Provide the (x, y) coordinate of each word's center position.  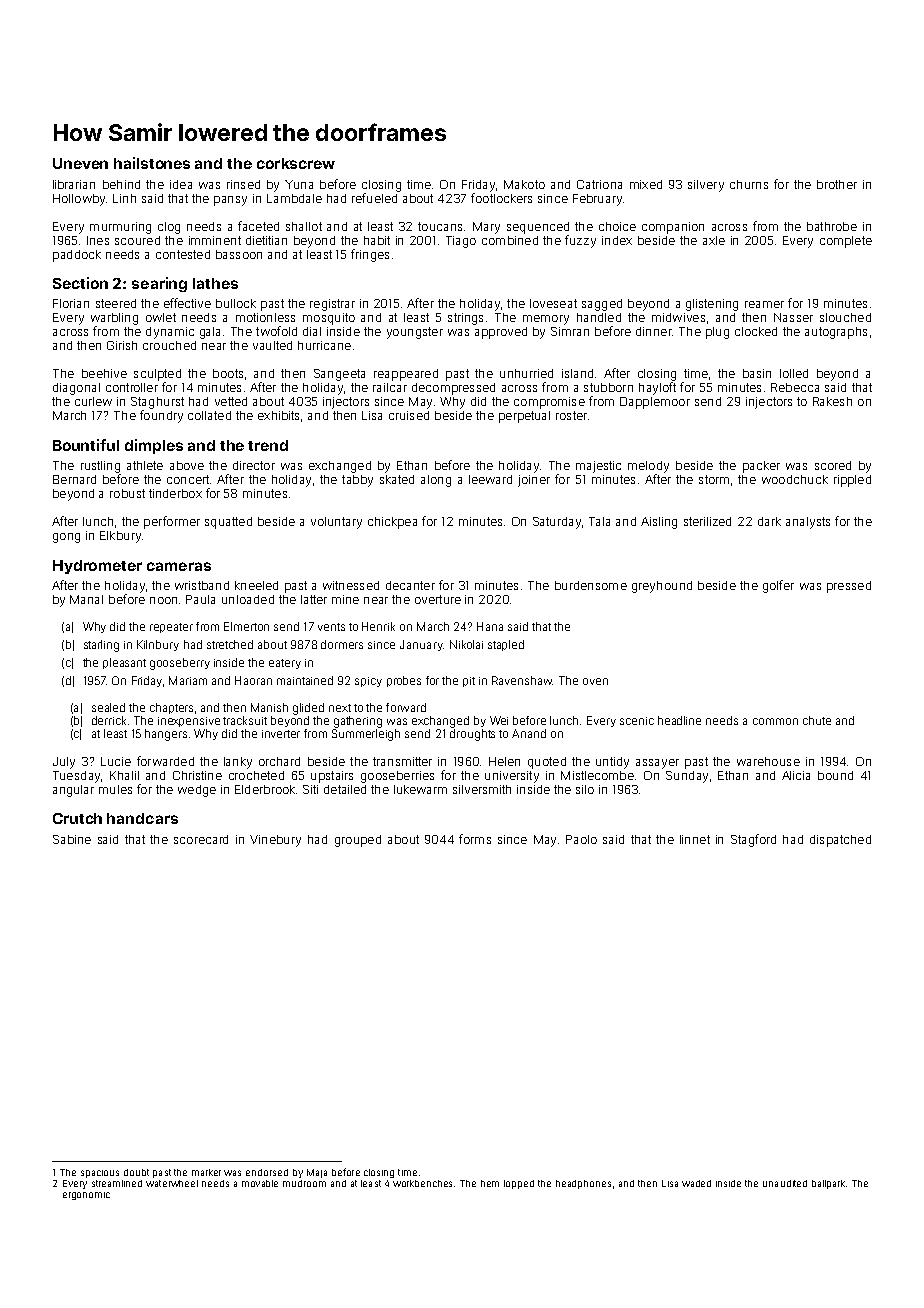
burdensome (591, 585)
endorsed (267, 1172)
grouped (358, 841)
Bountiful (86, 445)
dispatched (840, 841)
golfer (778, 586)
